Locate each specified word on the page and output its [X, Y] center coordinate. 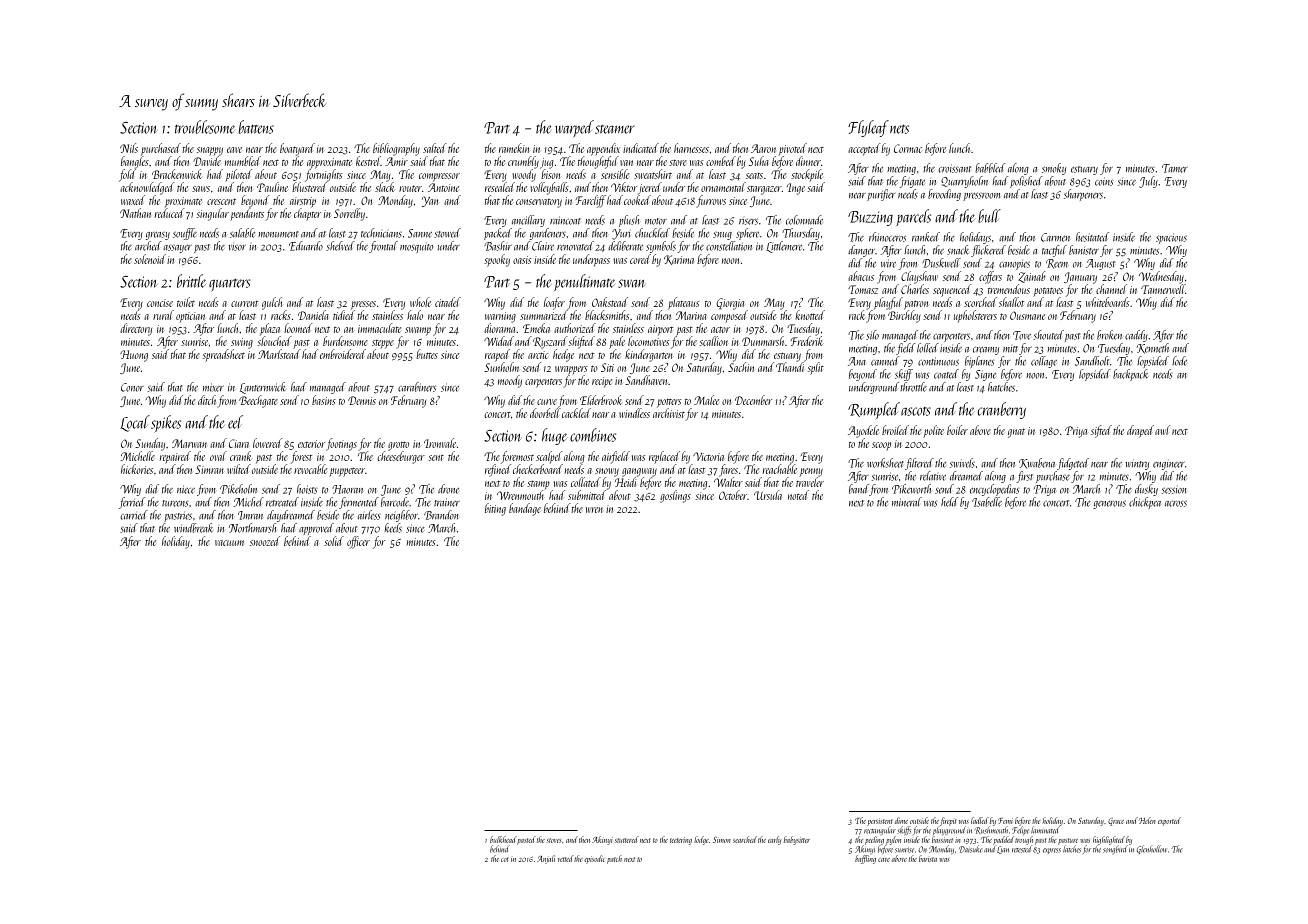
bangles [135, 162]
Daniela [313, 315]
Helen [1147, 820]
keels [393, 528]
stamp [538, 484]
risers [748, 221]
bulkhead [503, 839]
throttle [913, 387]
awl [1163, 430]
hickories [137, 469]
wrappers [571, 370]
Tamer [1175, 168]
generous [1109, 505]
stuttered [627, 839]
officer [358, 542]
